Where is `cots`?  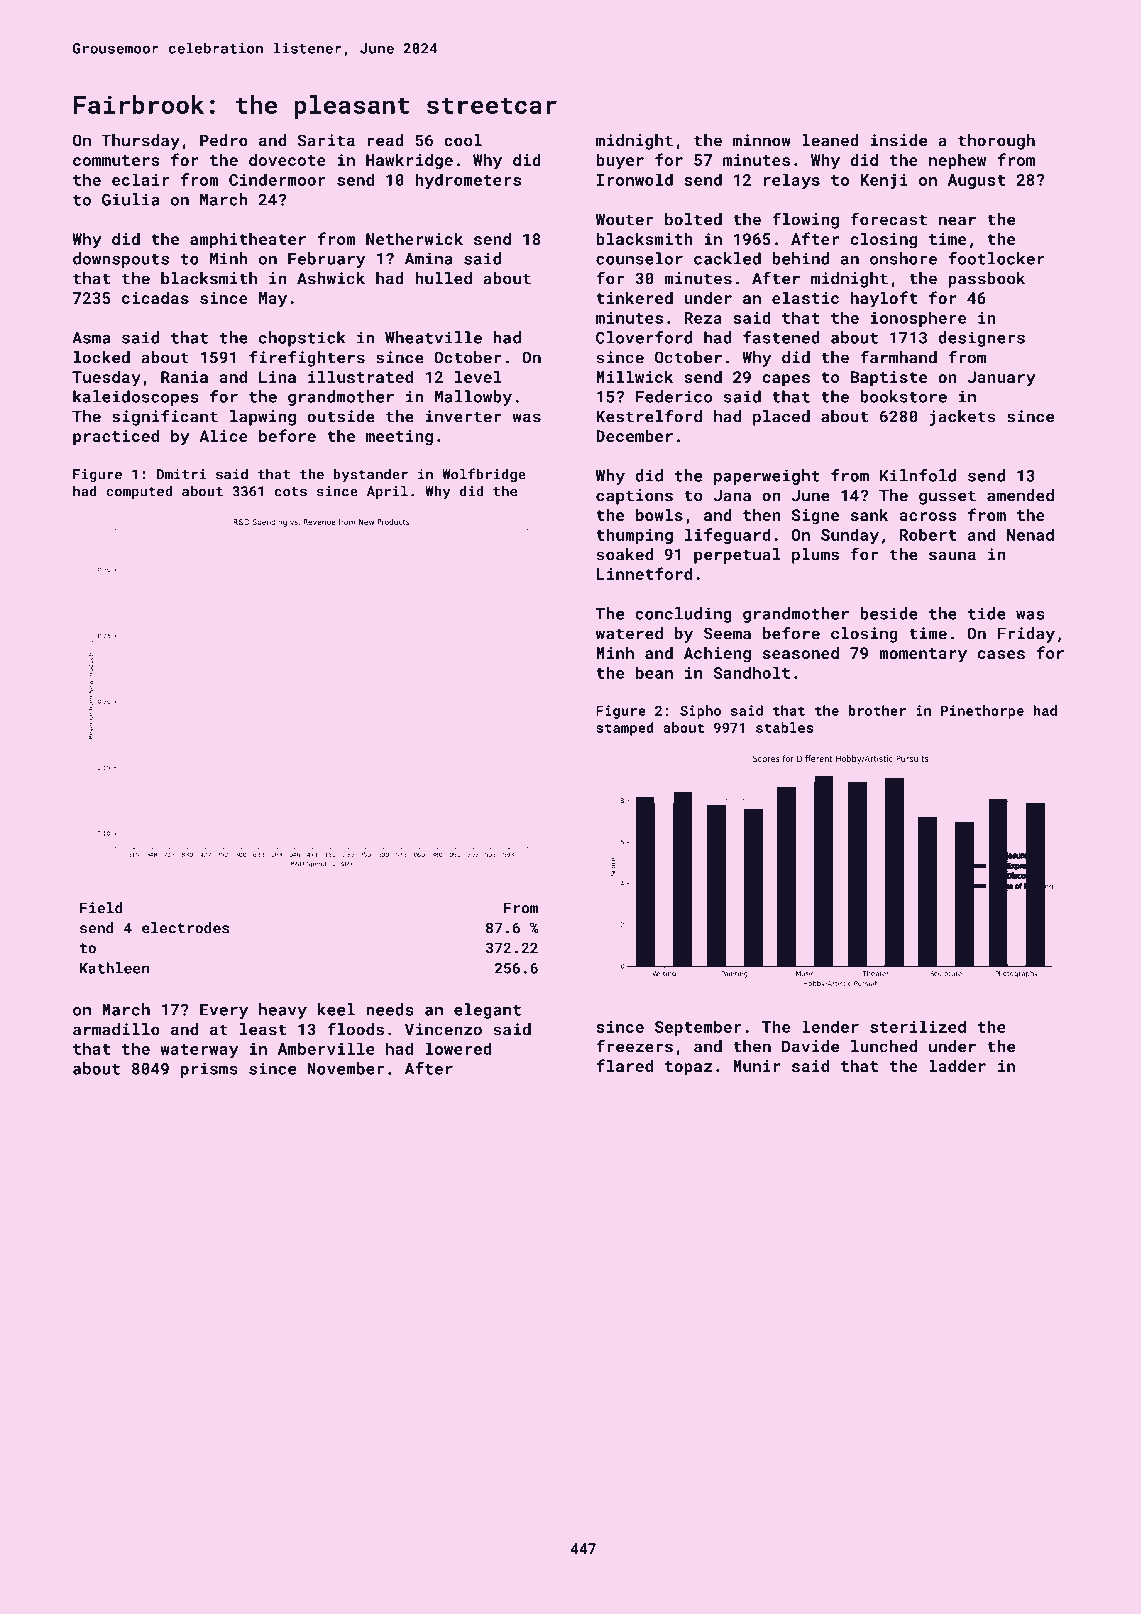 cots is located at coordinates (291, 492).
